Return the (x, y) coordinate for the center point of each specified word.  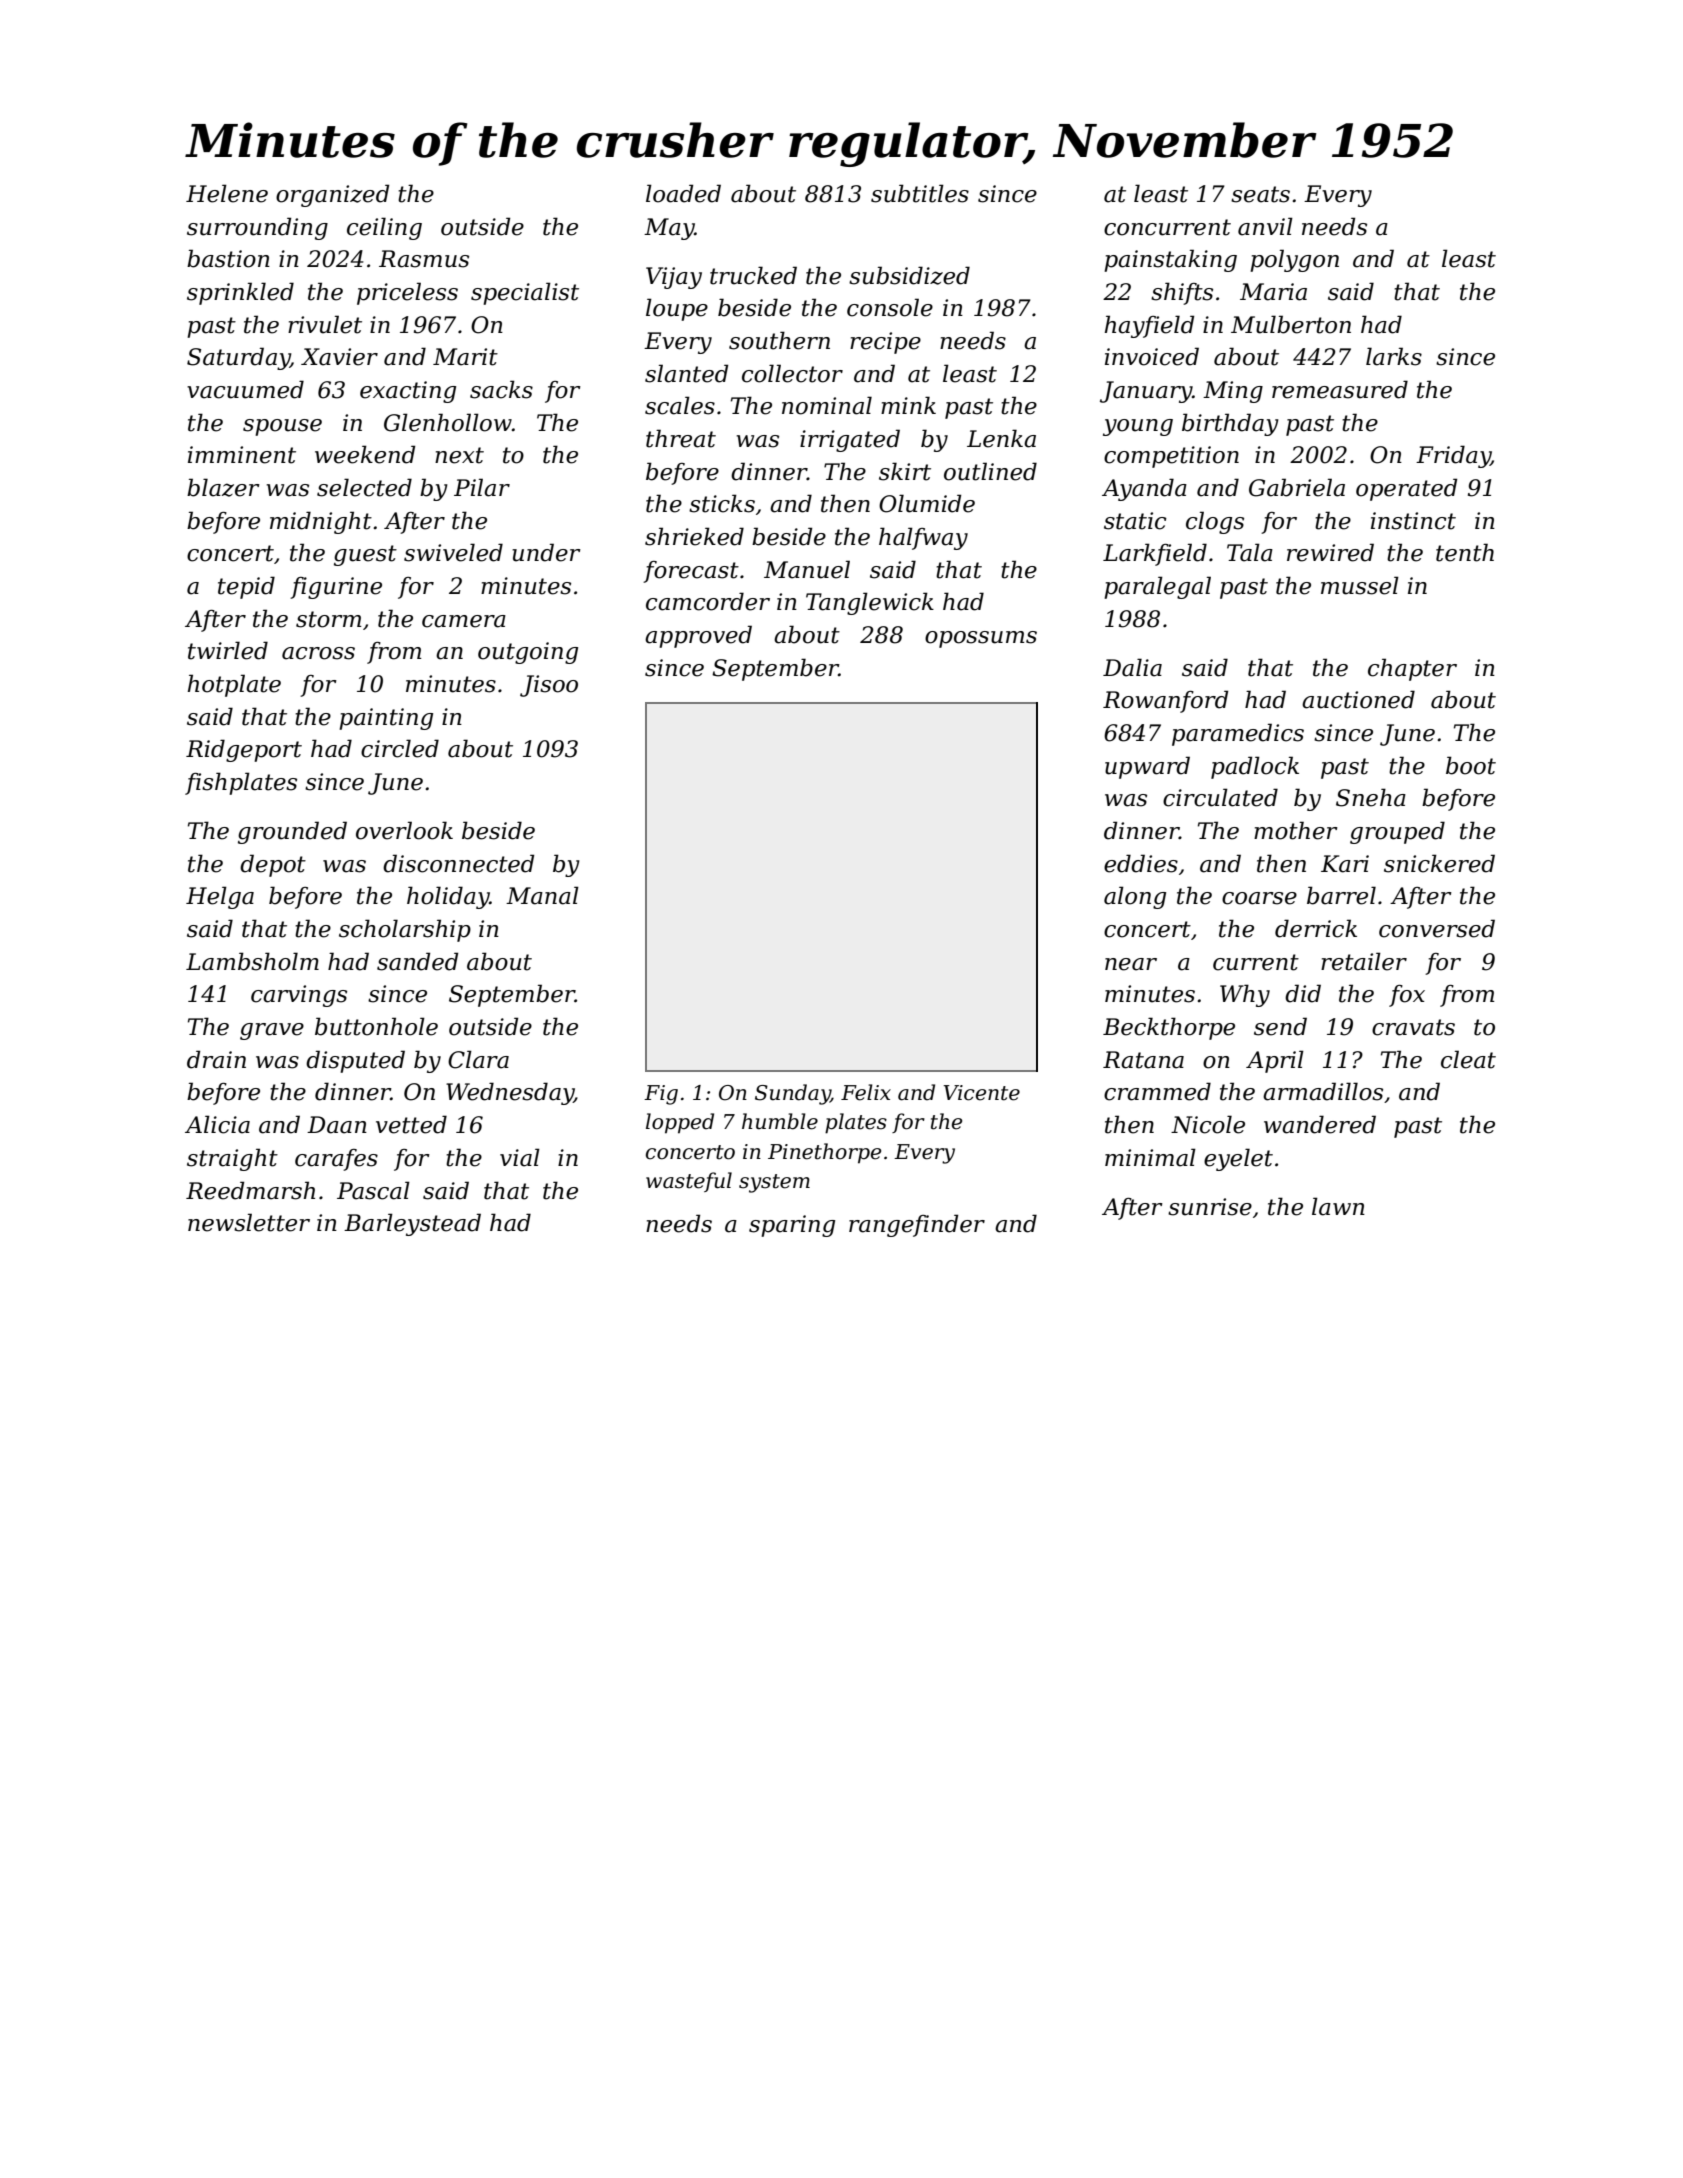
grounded (292, 832)
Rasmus (424, 259)
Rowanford (1165, 701)
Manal (542, 895)
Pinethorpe (824, 1153)
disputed (355, 1061)
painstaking (1170, 260)
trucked (753, 275)
